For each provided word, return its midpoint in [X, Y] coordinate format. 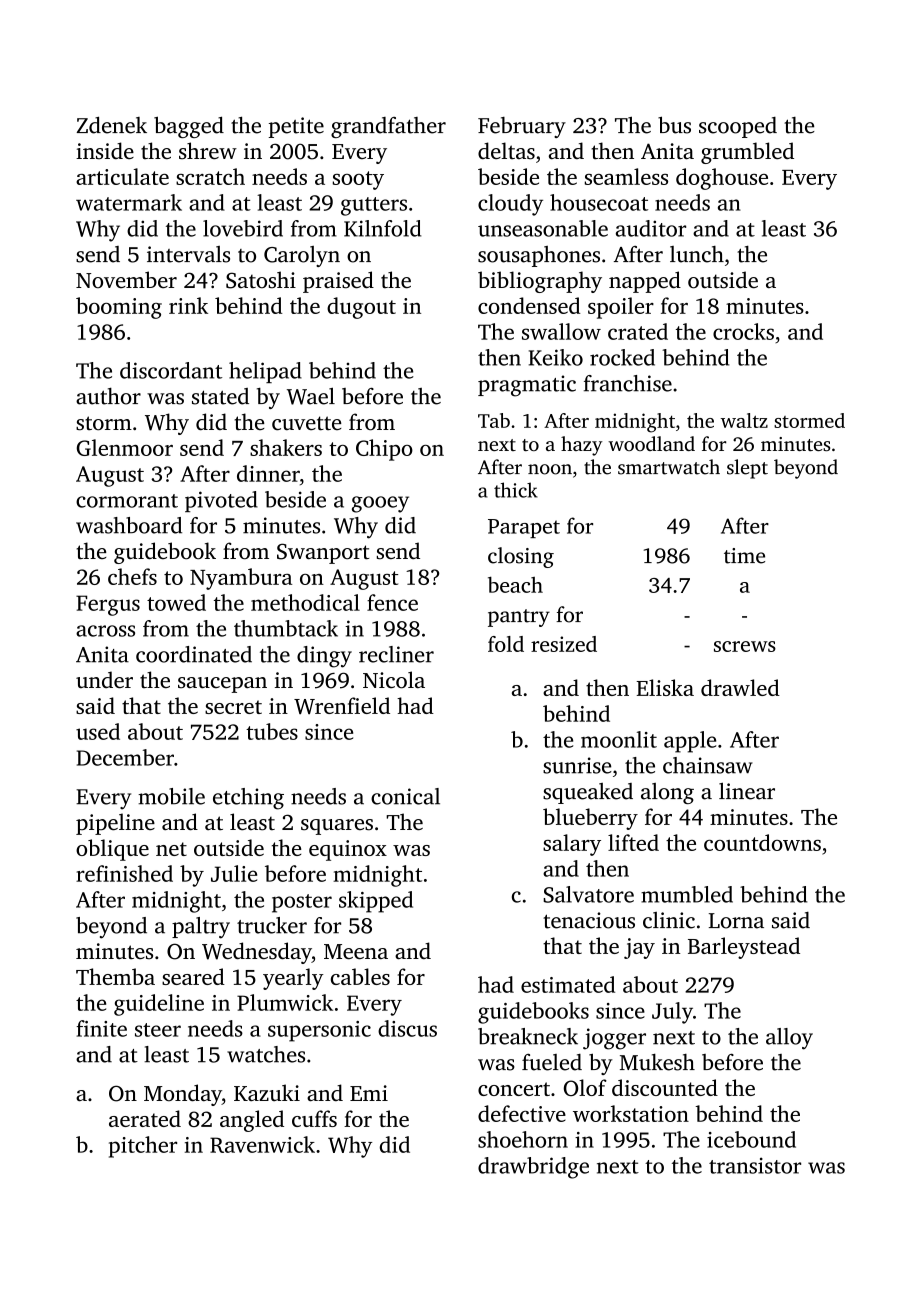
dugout [361, 308]
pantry [519, 618]
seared [193, 976]
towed [176, 602]
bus [674, 125]
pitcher [143, 1147]
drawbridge [533, 1168]
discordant [171, 370]
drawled [740, 687]
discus [407, 1028]
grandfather [388, 127]
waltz [744, 420]
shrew [208, 150]
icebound [751, 1139]
